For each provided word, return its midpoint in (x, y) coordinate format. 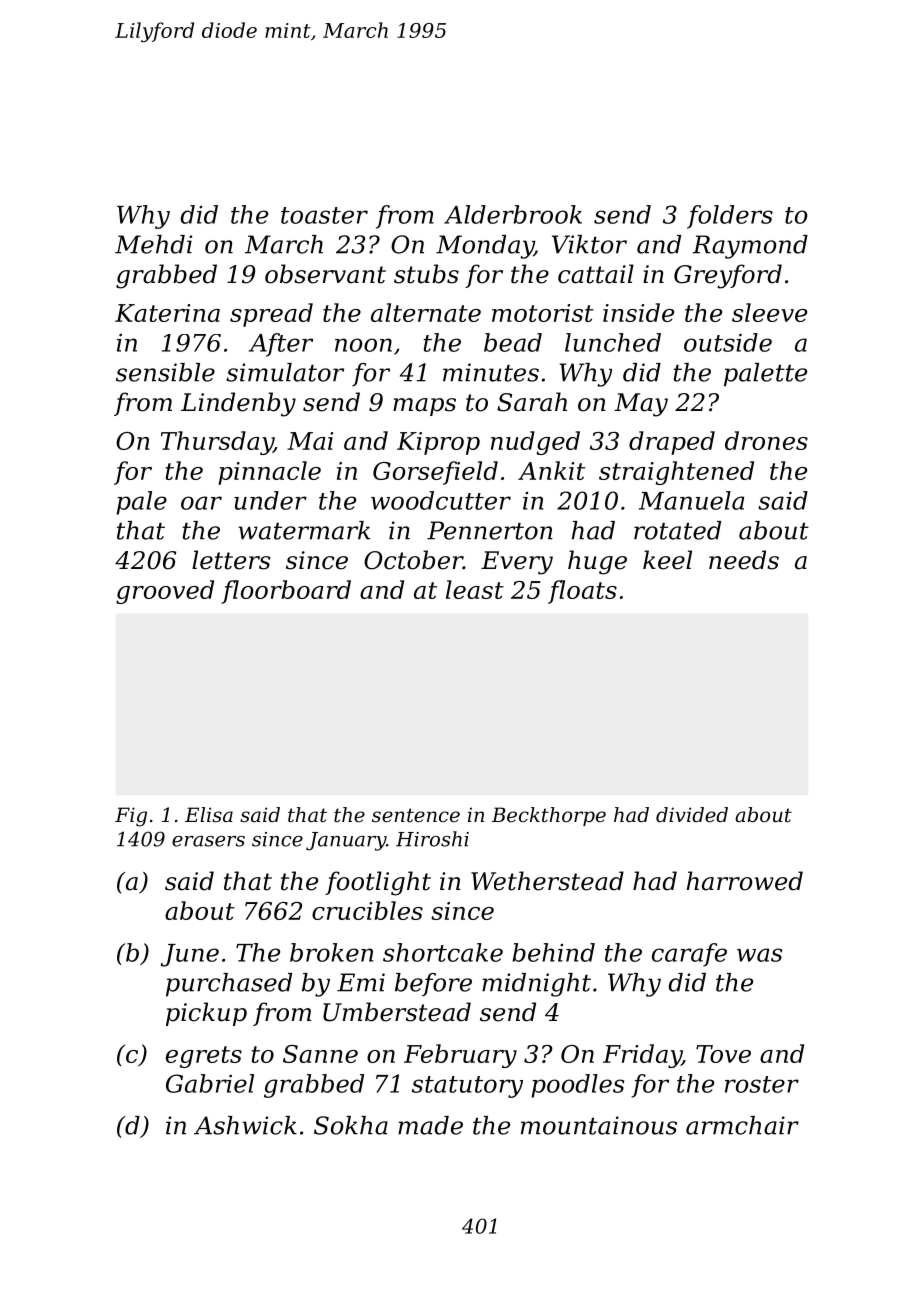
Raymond (750, 247)
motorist (543, 313)
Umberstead (397, 1012)
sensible (165, 372)
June (190, 955)
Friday (642, 1056)
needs (744, 560)
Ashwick (245, 1125)
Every (517, 563)
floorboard (286, 592)
